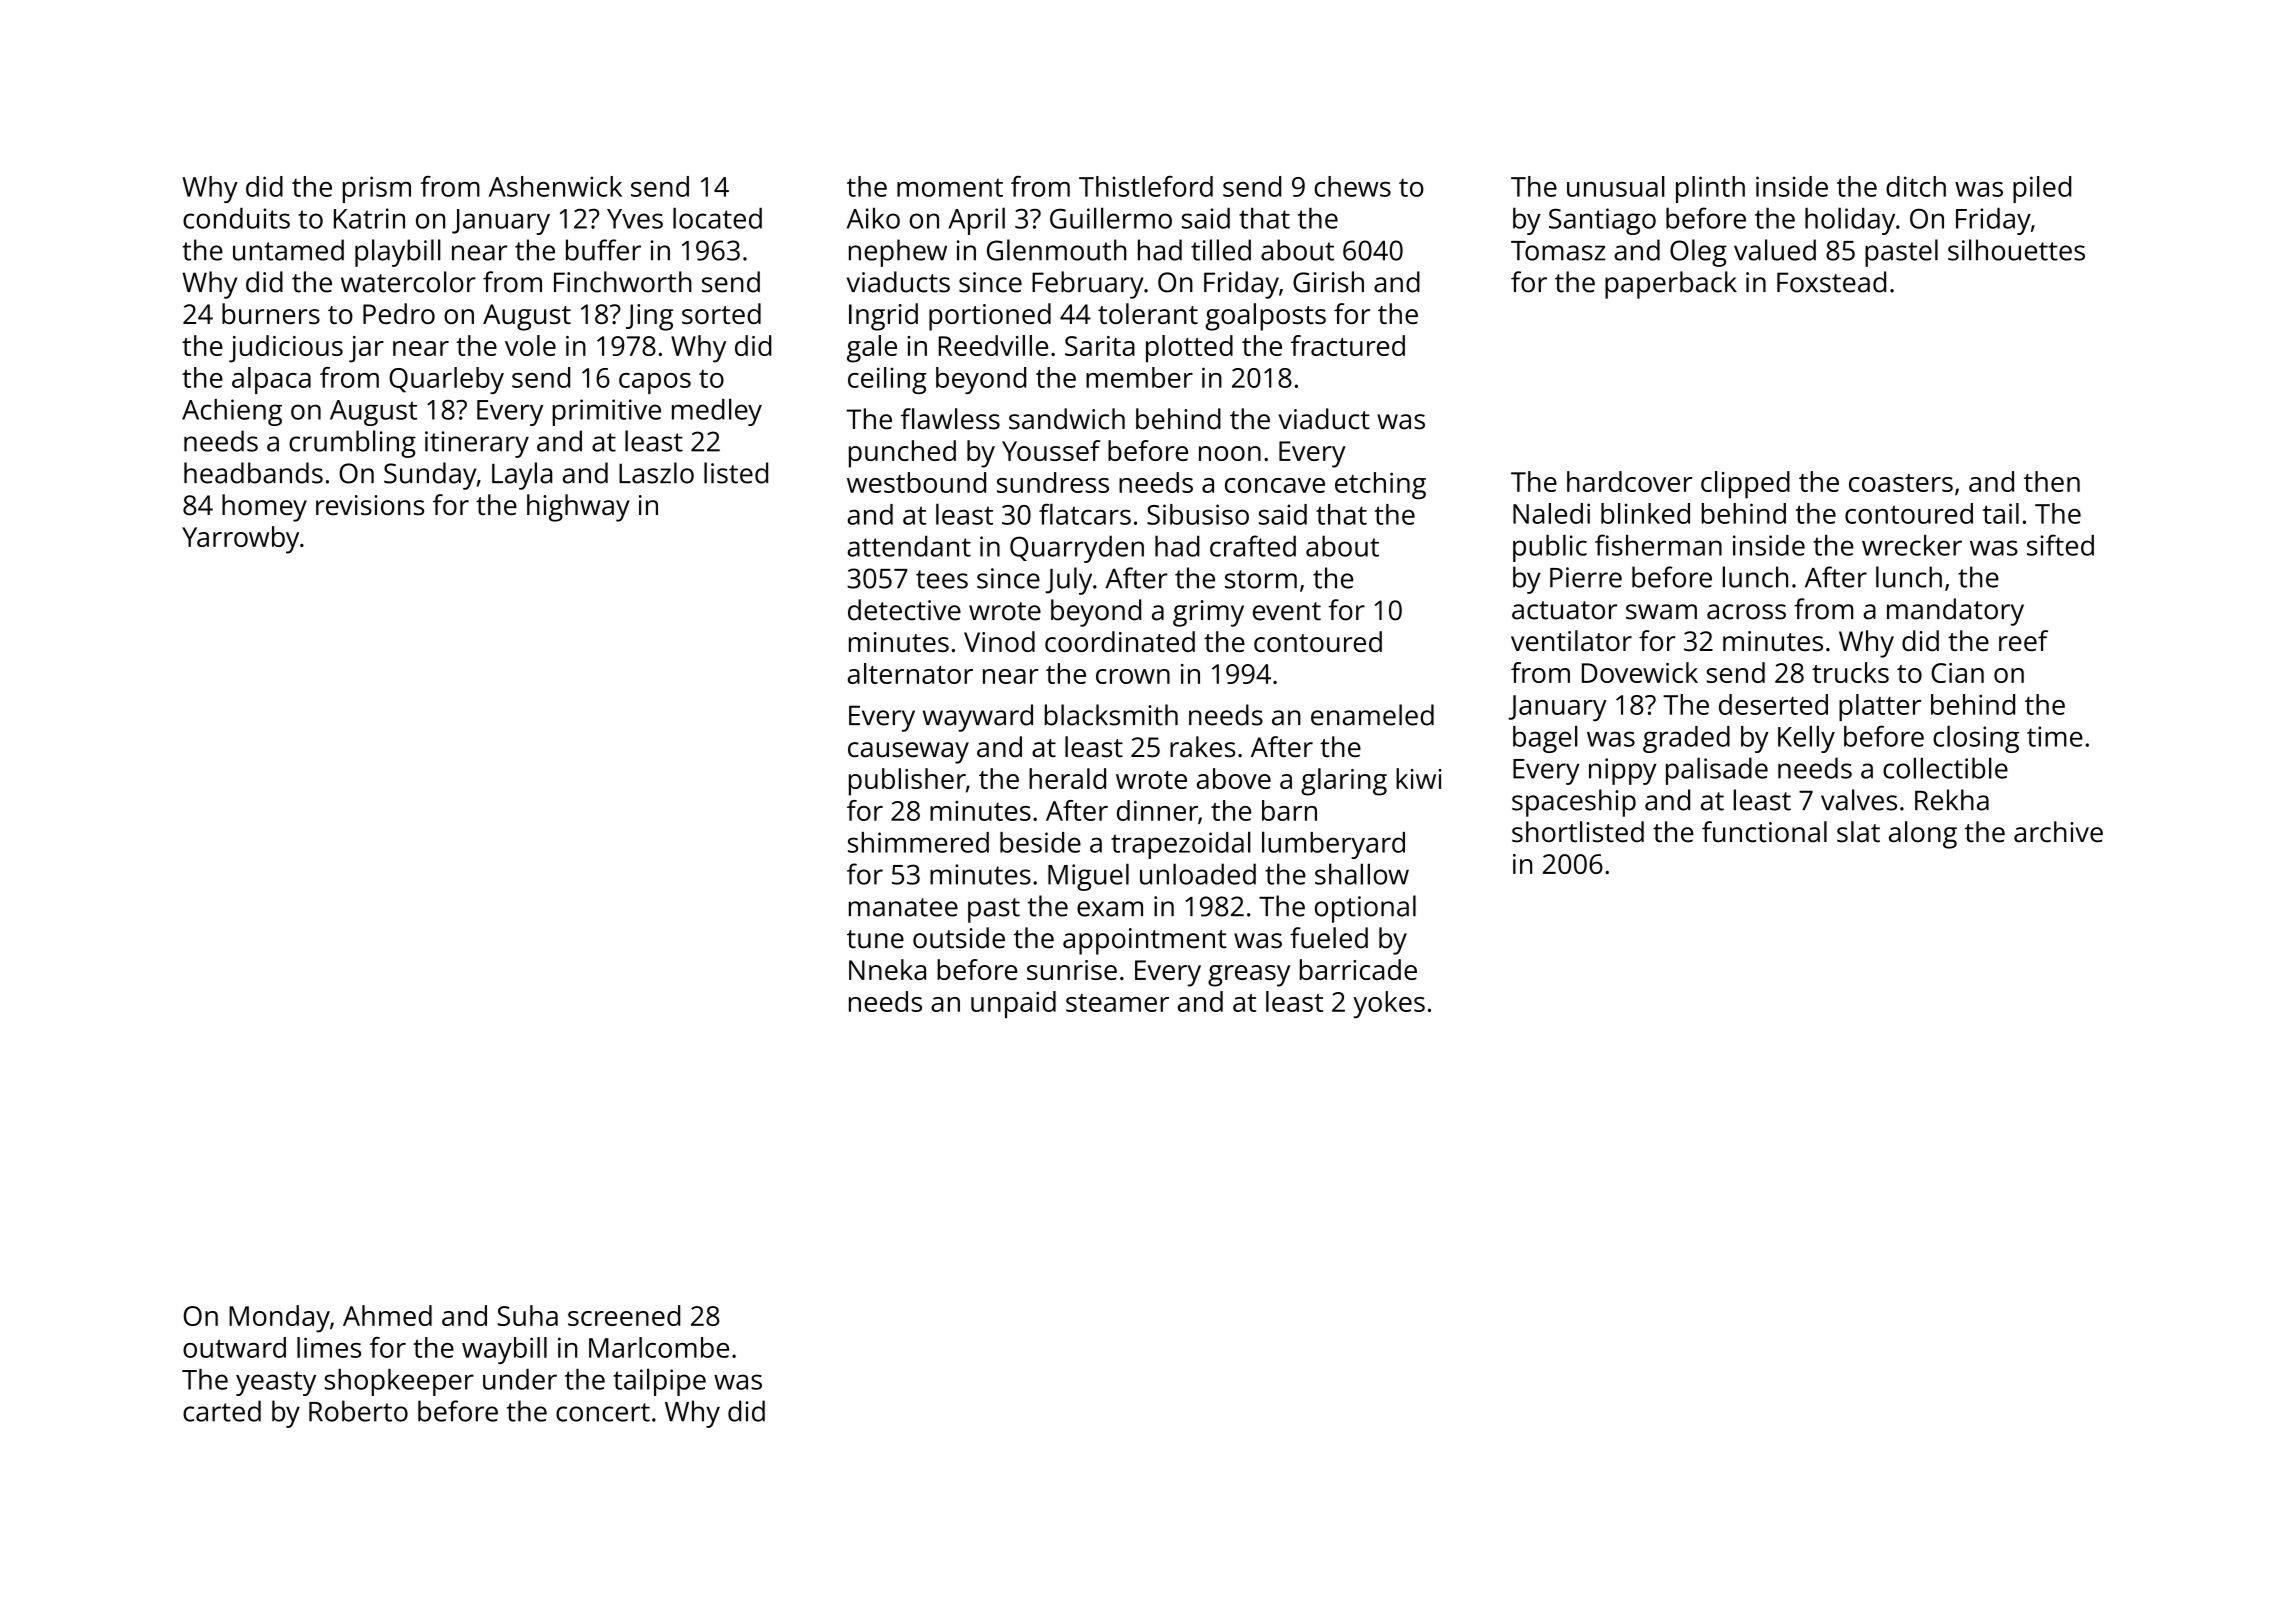  What do you see at coordinates (578, 508) in the image?
I see `highway` at bounding box center [578, 508].
